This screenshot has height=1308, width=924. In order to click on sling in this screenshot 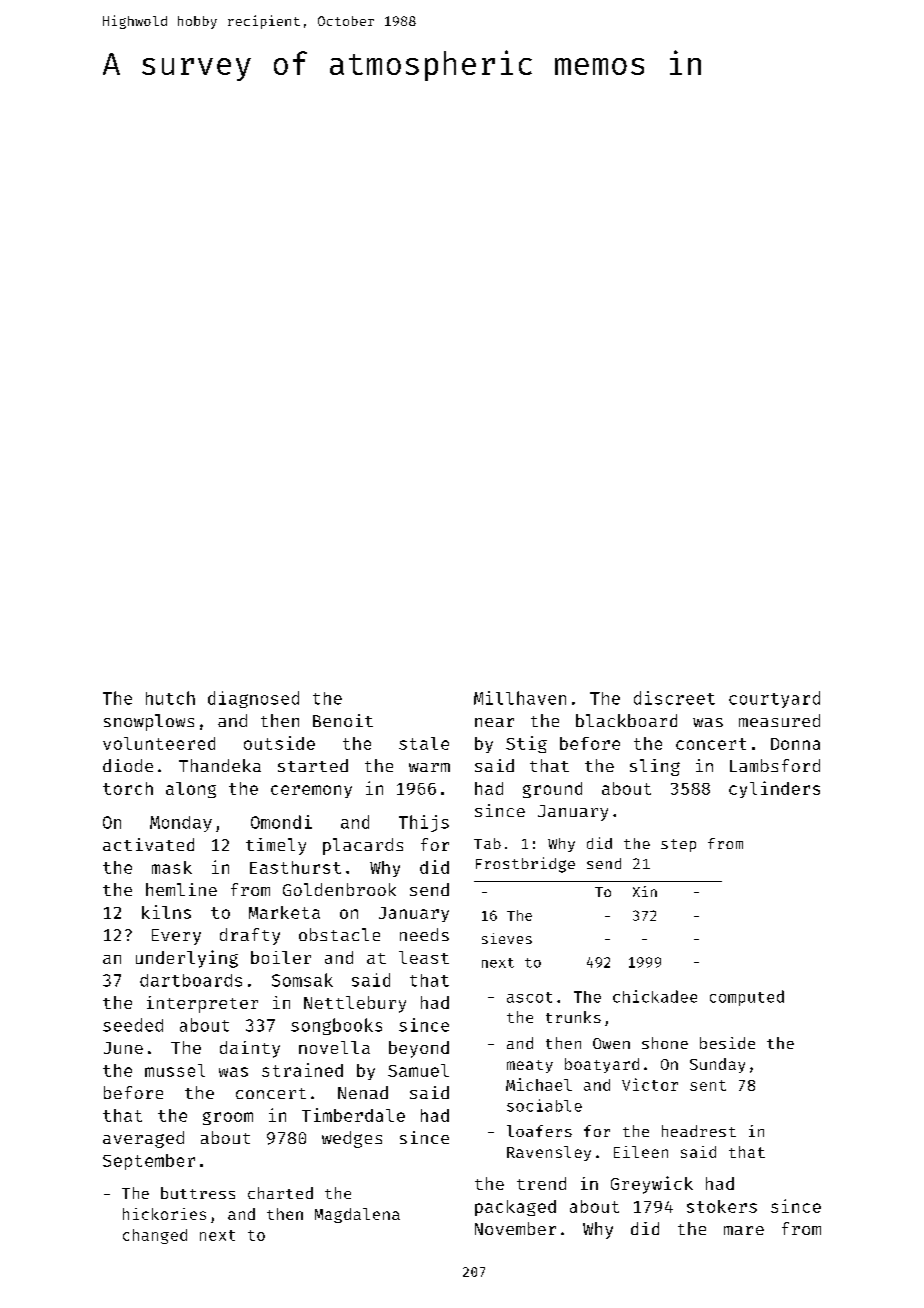, I will do `click(655, 767)`.
